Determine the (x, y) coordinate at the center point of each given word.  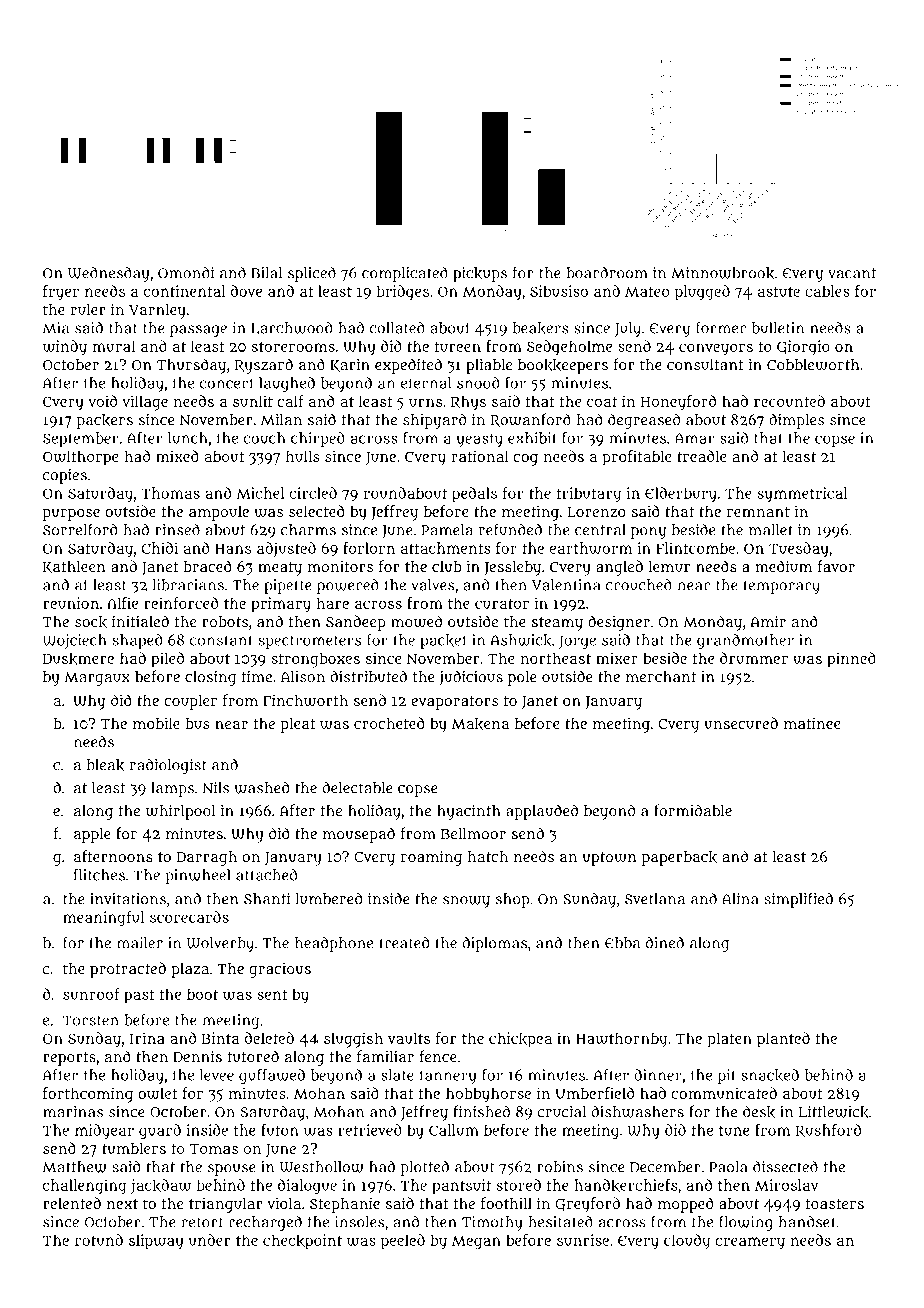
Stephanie (345, 1205)
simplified (798, 900)
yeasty (480, 440)
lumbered (328, 899)
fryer (61, 292)
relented (72, 1203)
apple (92, 835)
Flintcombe (695, 548)
